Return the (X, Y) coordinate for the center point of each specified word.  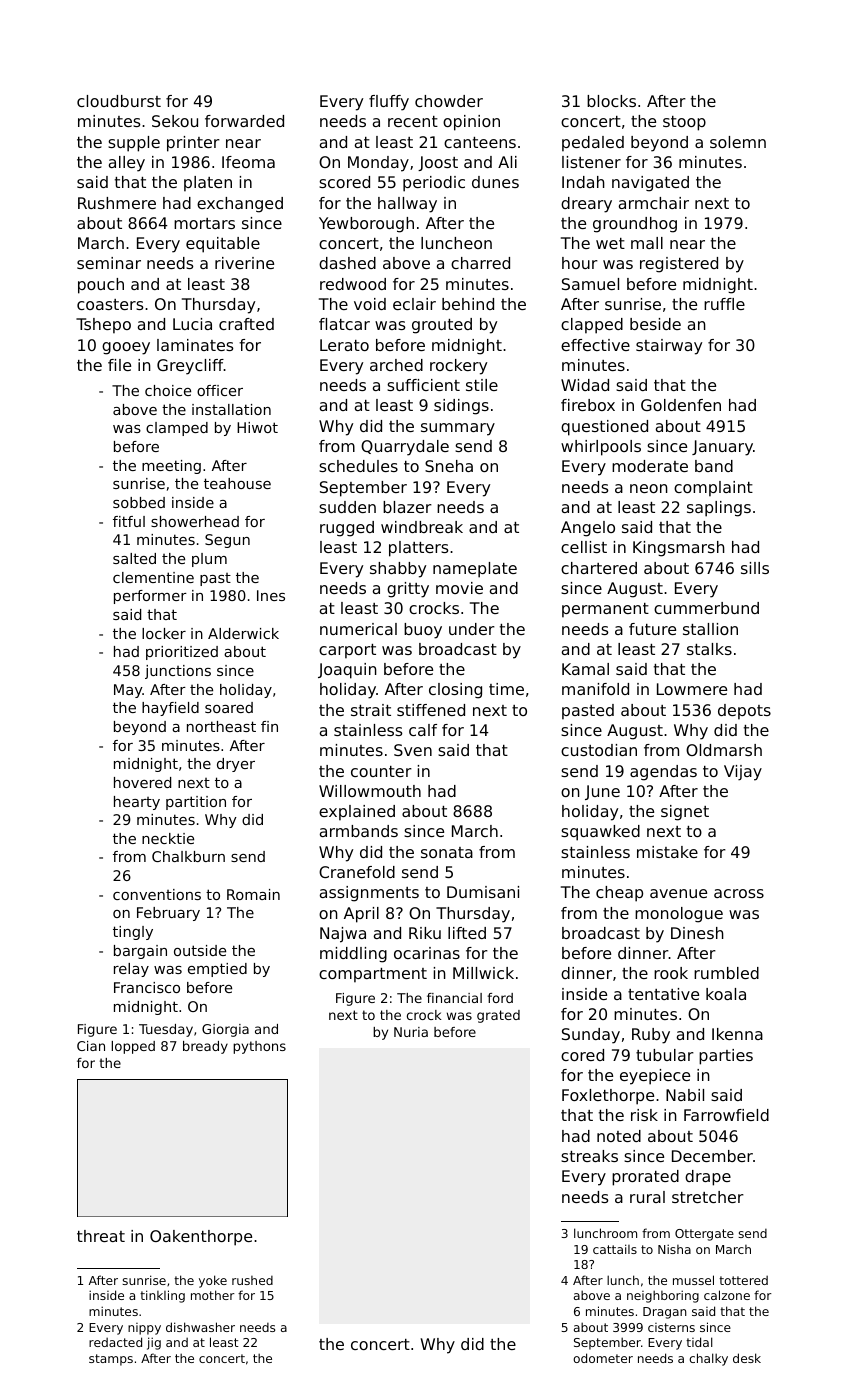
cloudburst (119, 101)
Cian (91, 1046)
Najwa (343, 935)
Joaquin (347, 671)
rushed (252, 1280)
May (128, 691)
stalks (709, 649)
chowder (449, 101)
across (739, 893)
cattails (615, 1249)
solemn (738, 142)
